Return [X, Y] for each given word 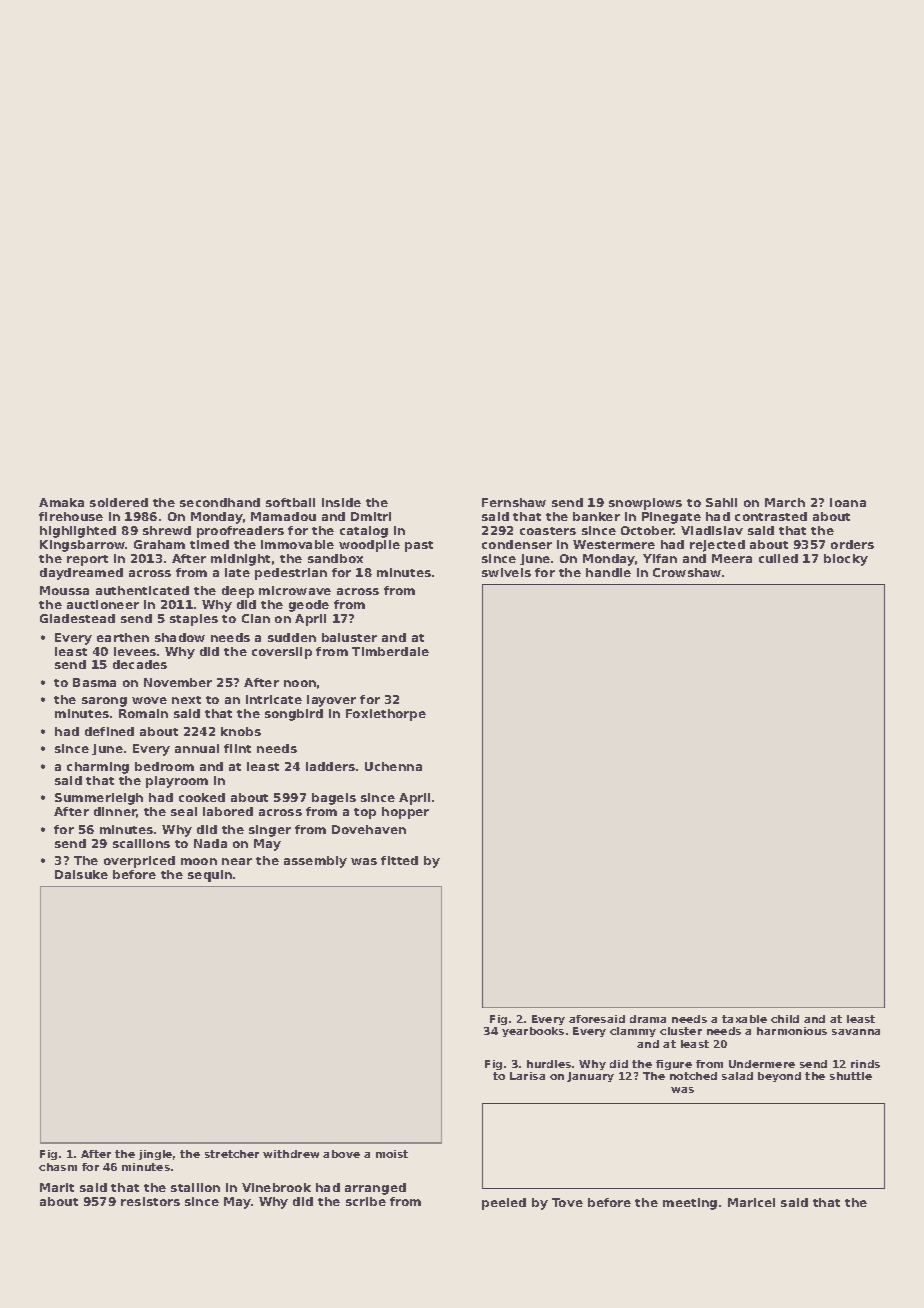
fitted [399, 860]
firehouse [71, 516]
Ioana [848, 502]
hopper [405, 813]
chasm [58, 1167]
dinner [115, 812]
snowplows [645, 504]
